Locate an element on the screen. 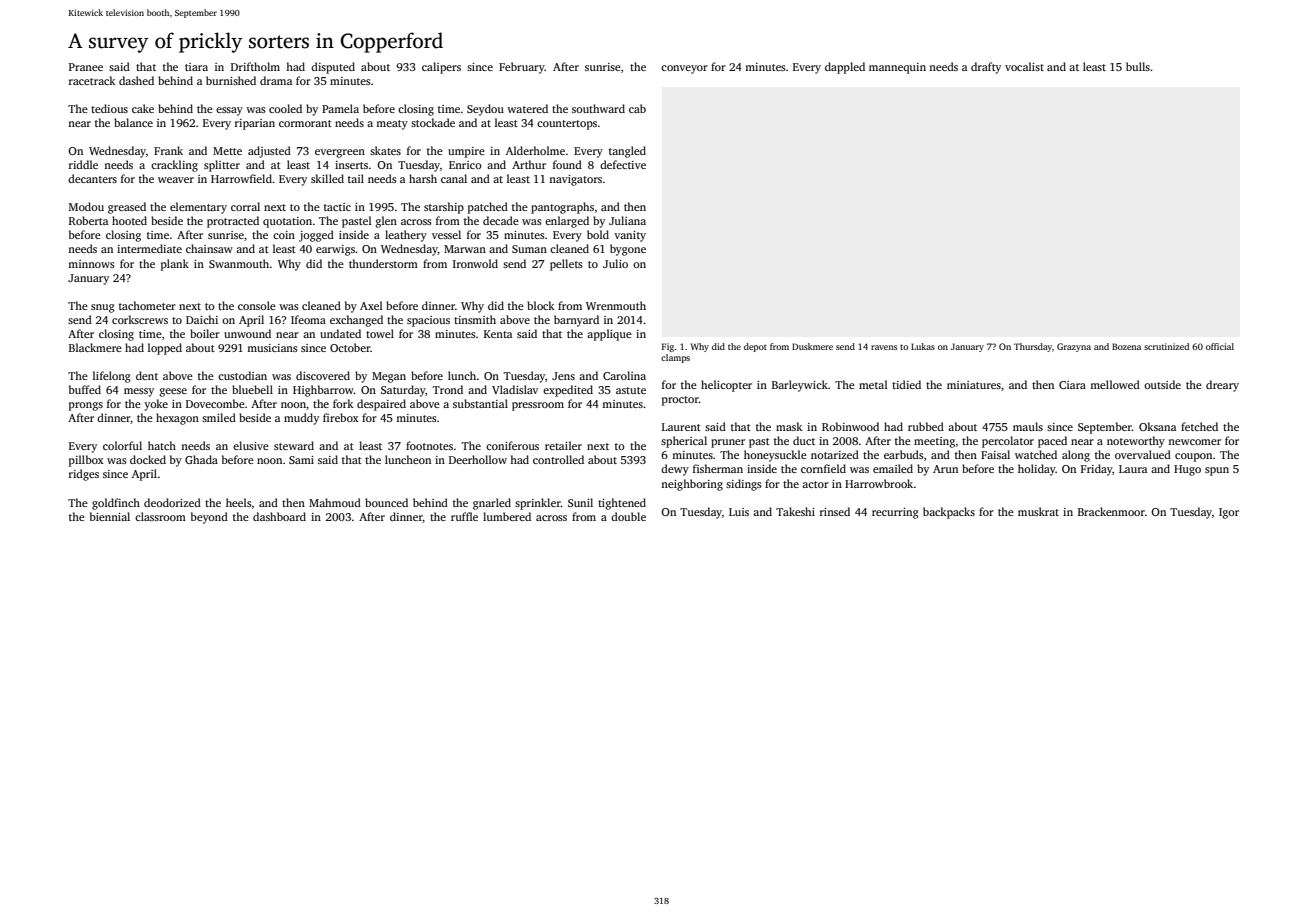 The height and width of the screenshot is (924, 1308). calipers is located at coordinates (441, 68).
